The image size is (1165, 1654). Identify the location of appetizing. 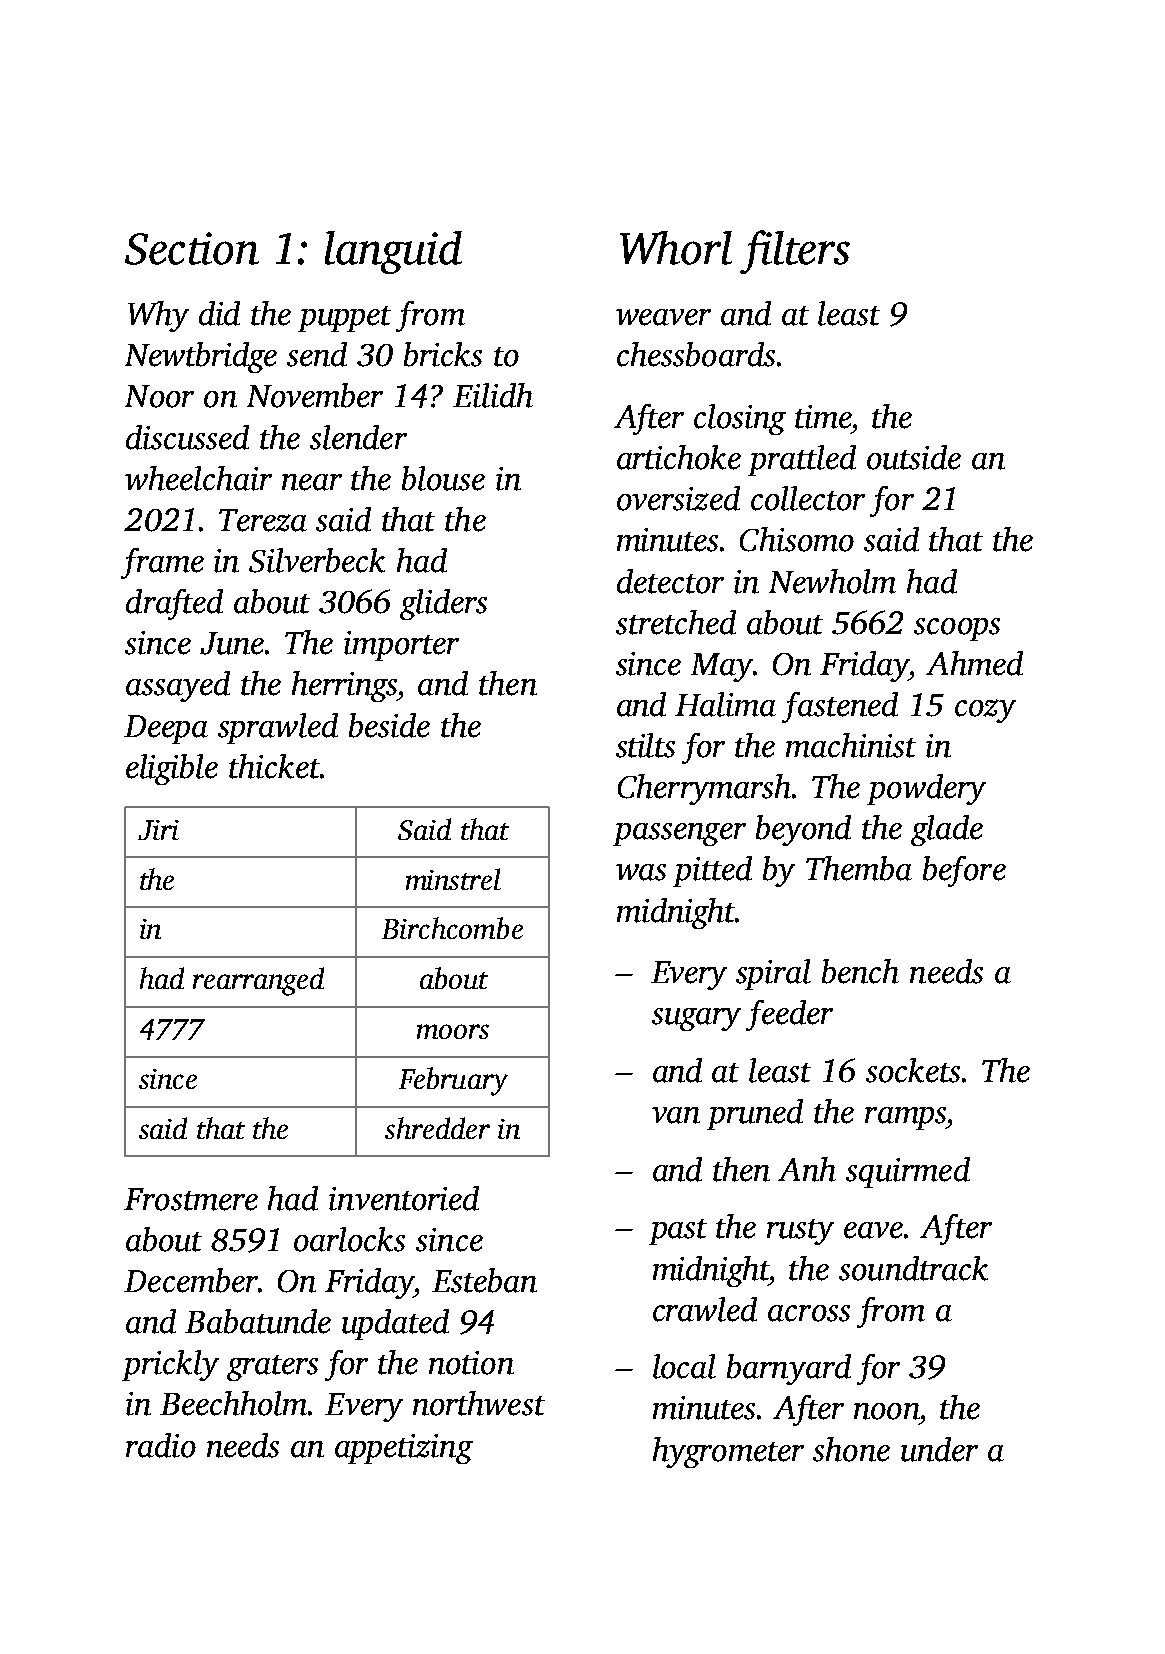
(404, 1449).
